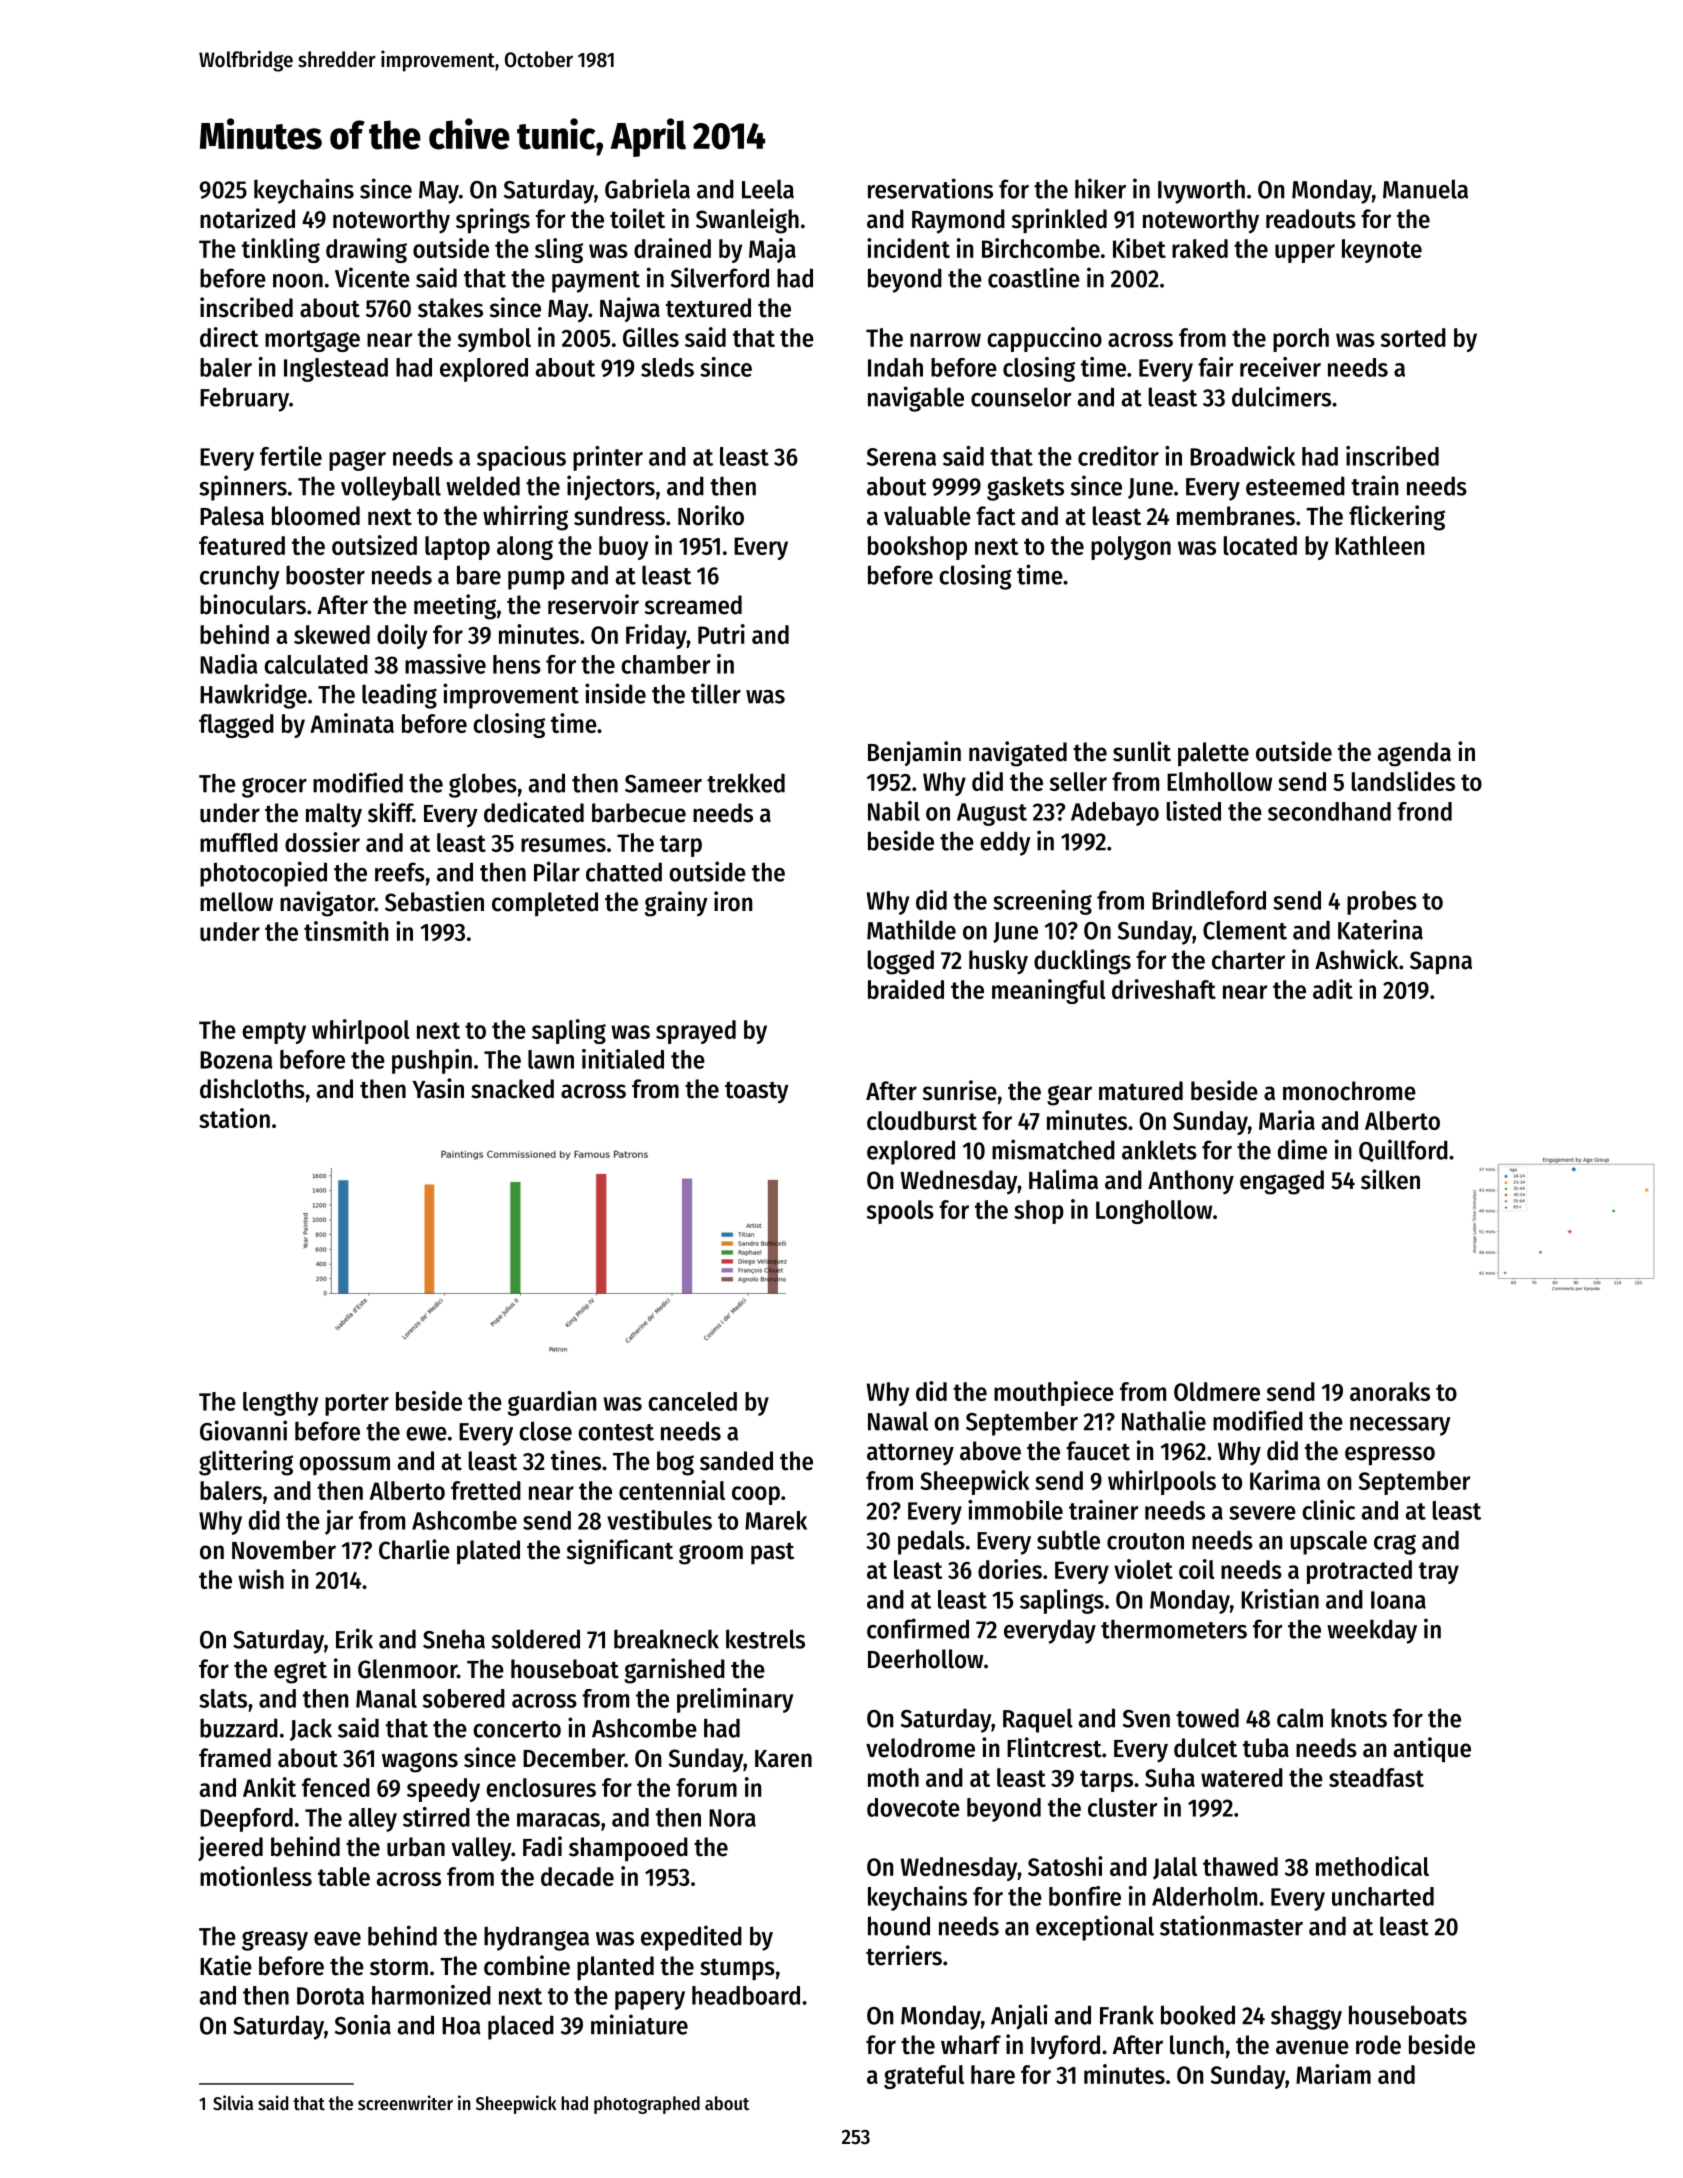 This screenshot has height=2178, width=1683. I want to click on trekked, so click(746, 783).
